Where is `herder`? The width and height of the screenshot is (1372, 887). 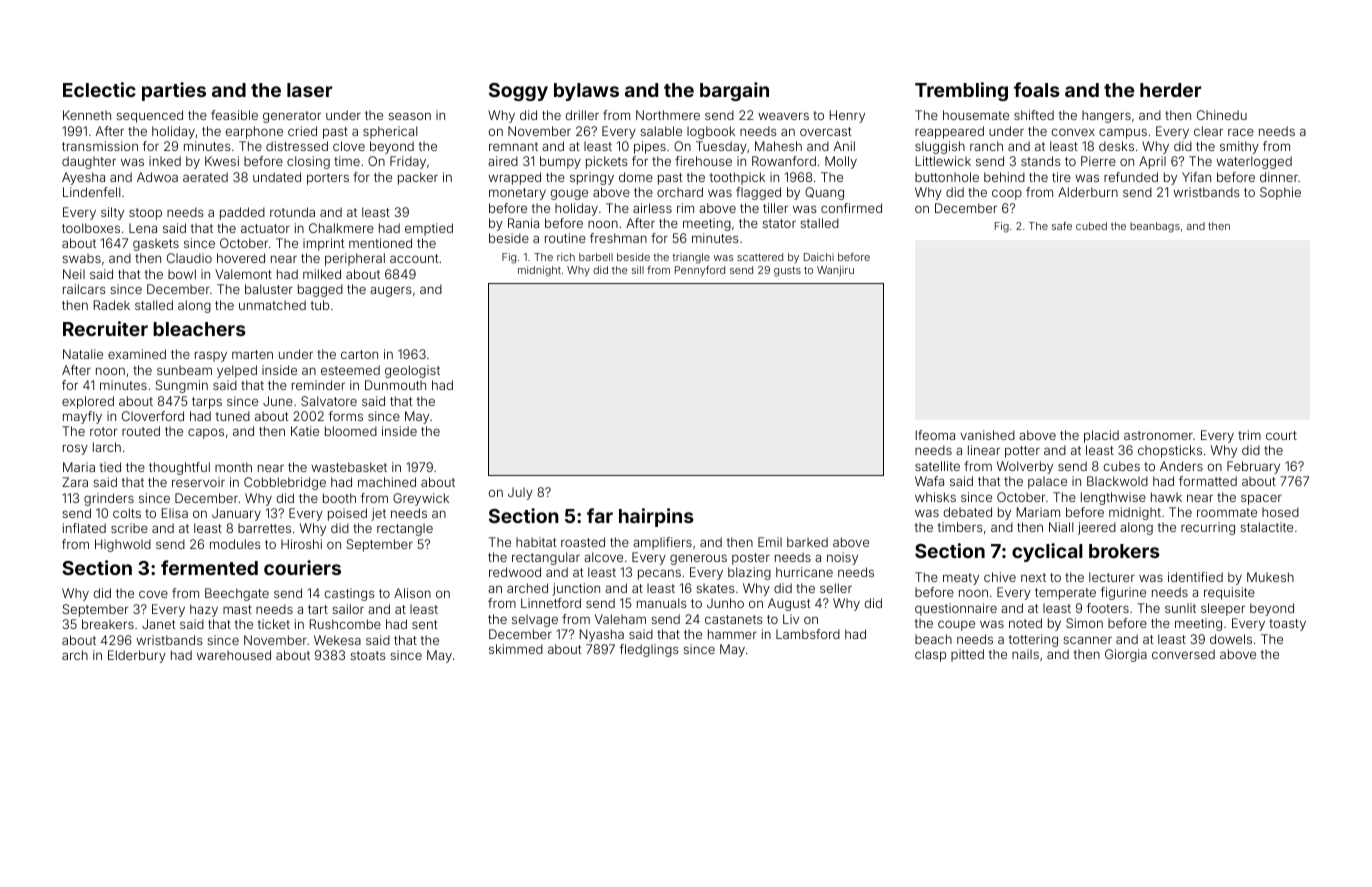
herder is located at coordinates (1170, 90).
